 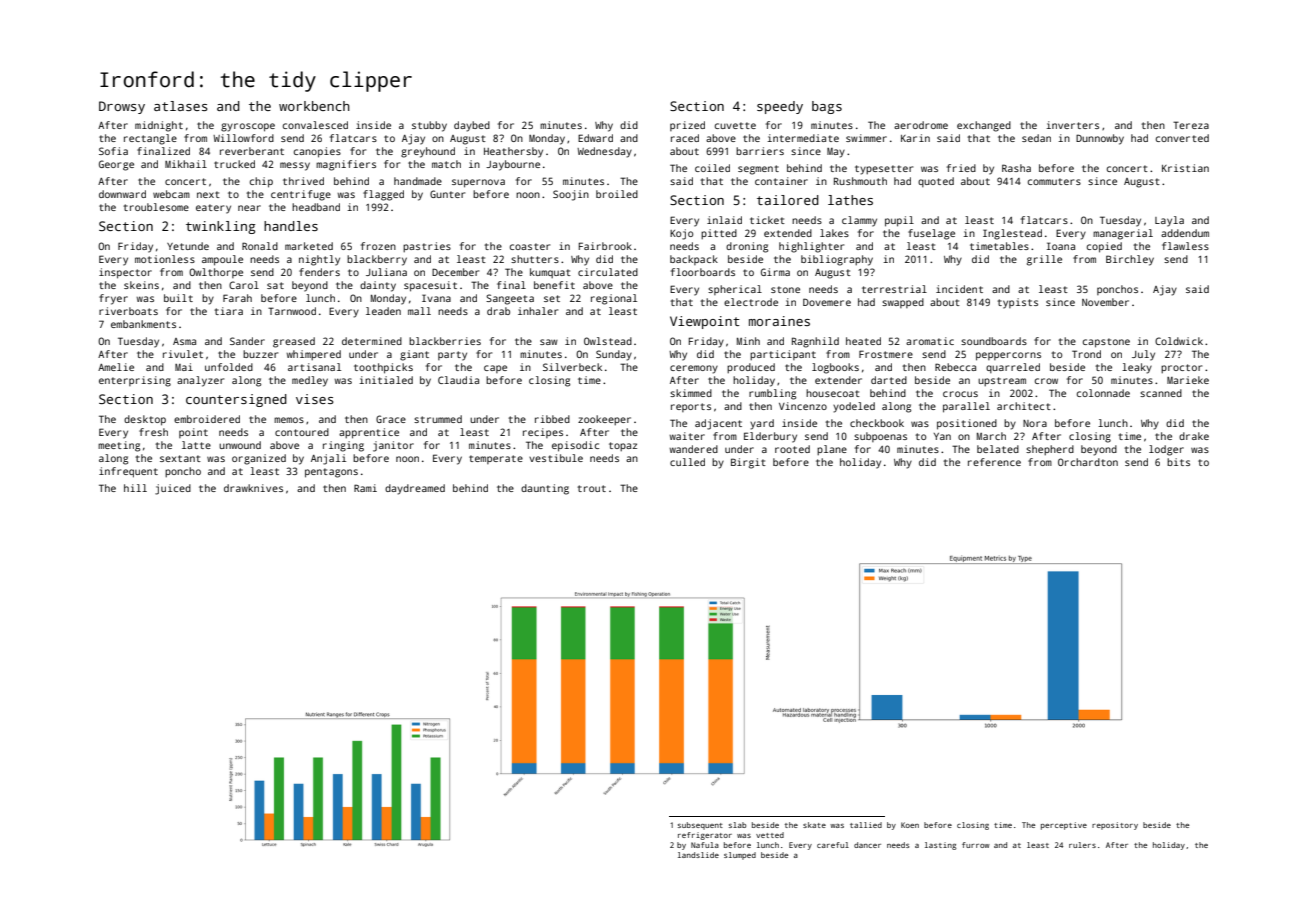 I want to click on temperate, so click(x=496, y=459).
